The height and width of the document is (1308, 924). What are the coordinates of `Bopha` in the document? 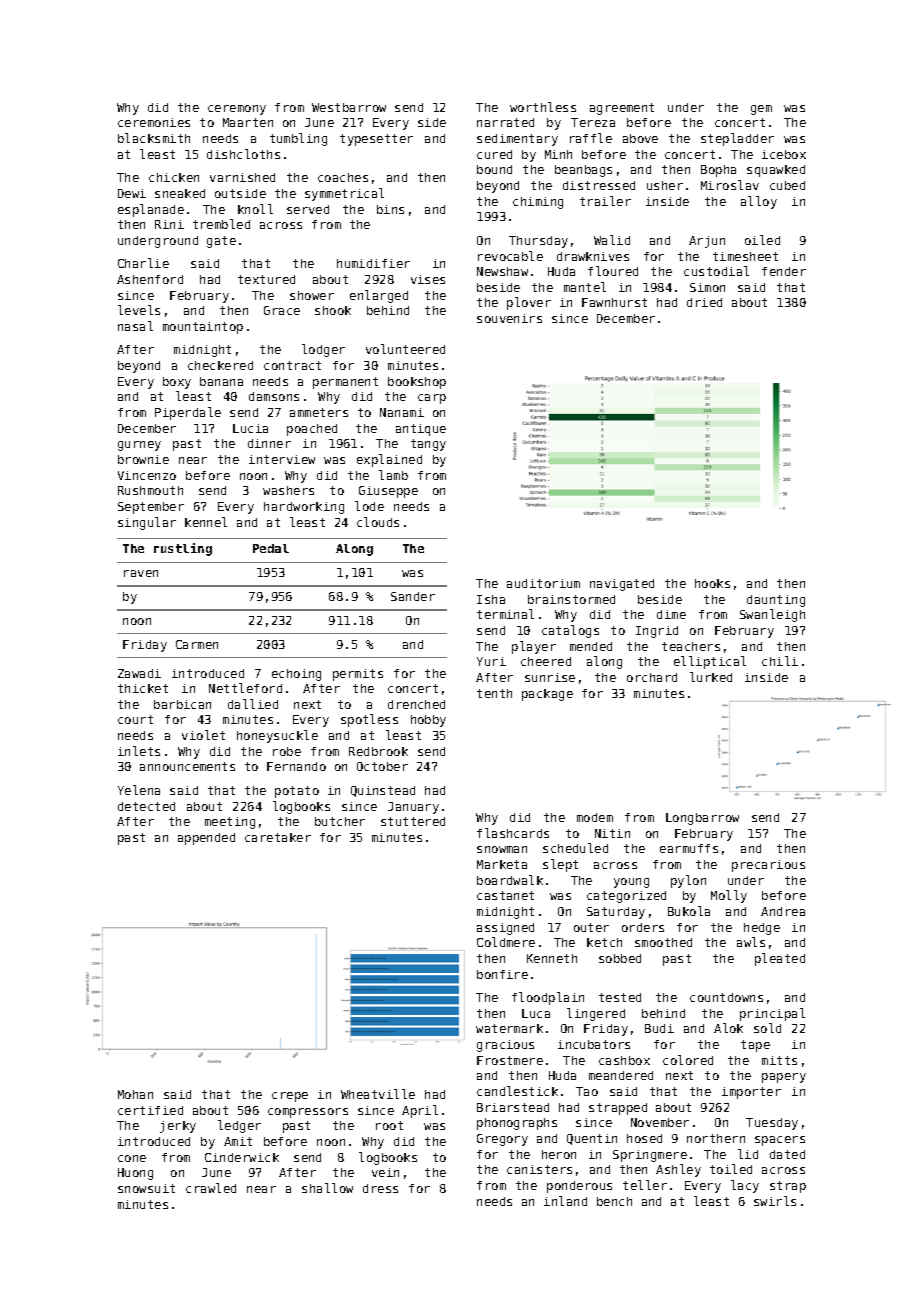 It's located at (718, 171).
